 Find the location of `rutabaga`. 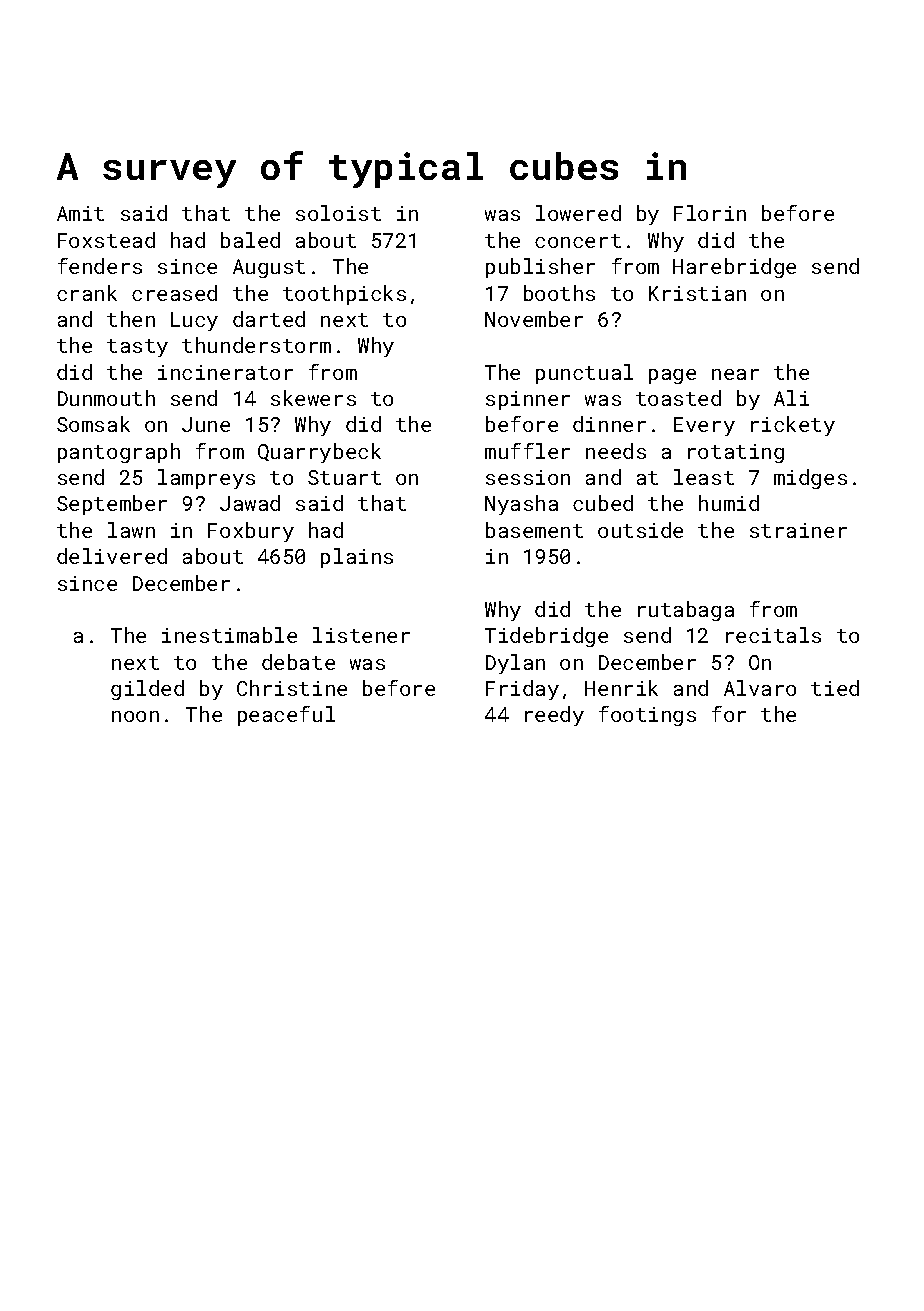

rutabaga is located at coordinates (686, 611).
